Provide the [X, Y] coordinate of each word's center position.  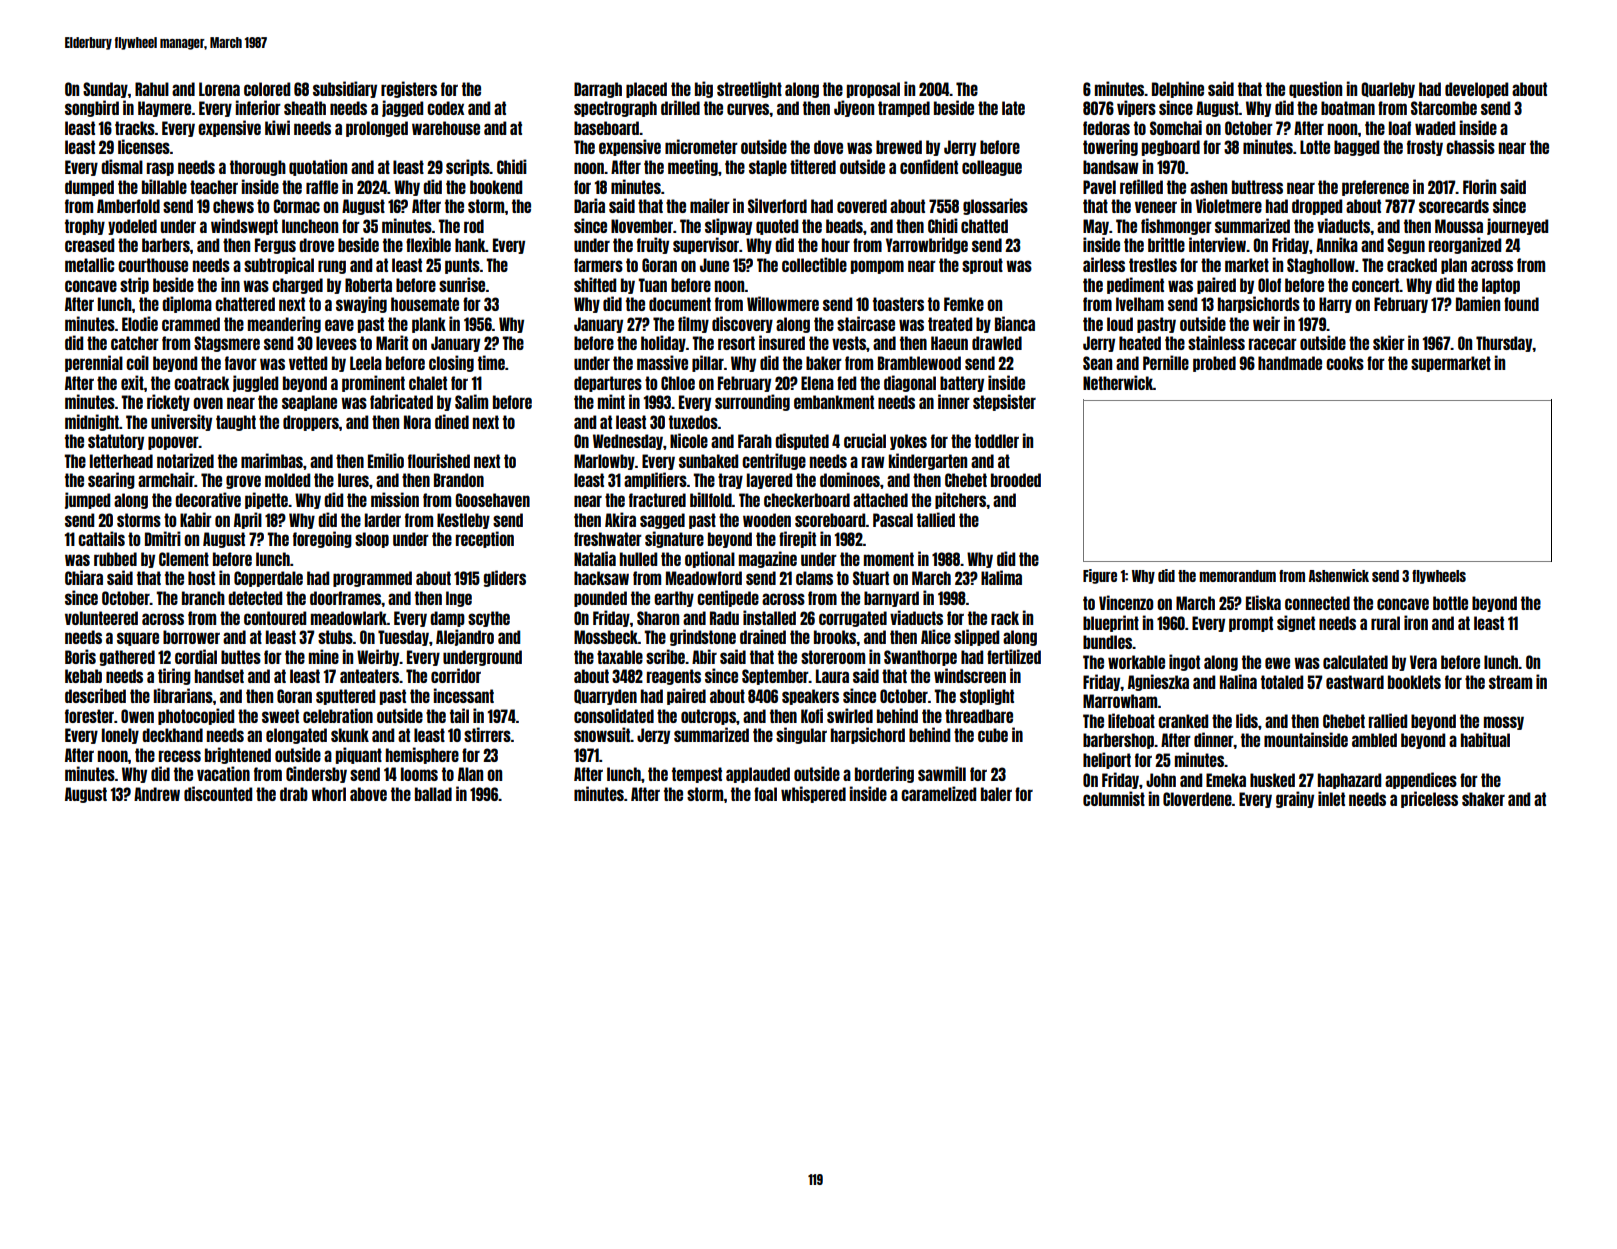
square [138, 639]
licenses [144, 146]
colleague [992, 168]
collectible [814, 264]
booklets [1414, 682]
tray [730, 481]
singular [801, 735]
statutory [116, 442]
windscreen [970, 675]
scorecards [1454, 206]
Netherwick [1118, 382]
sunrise [462, 284]
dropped [1317, 207]
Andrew [157, 794]
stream [1510, 682]
